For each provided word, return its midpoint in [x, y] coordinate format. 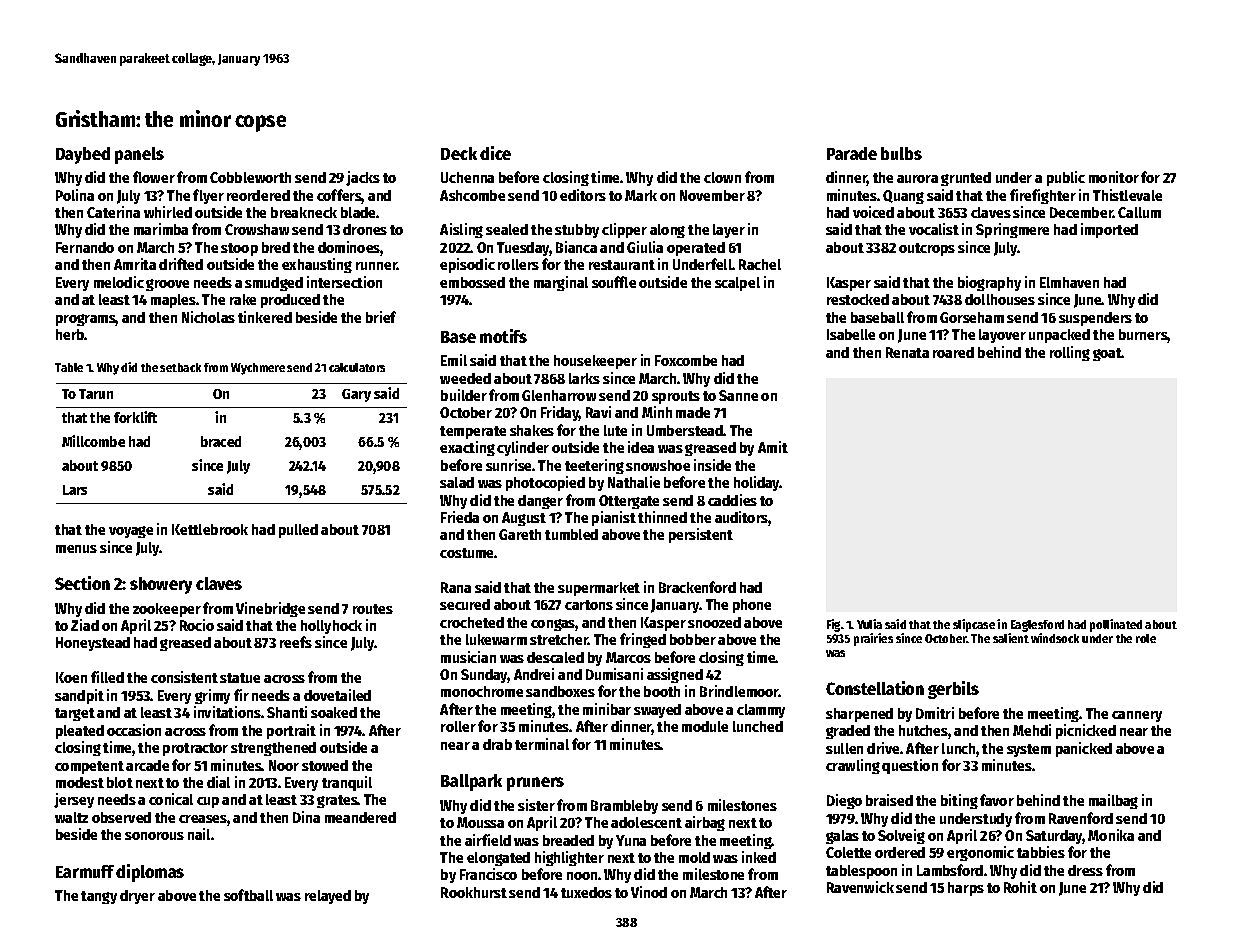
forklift [135, 417]
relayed [328, 897]
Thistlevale [1127, 195]
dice [495, 153]
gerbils [953, 690]
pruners [535, 784]
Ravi [598, 412]
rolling [1070, 353]
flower [154, 177]
